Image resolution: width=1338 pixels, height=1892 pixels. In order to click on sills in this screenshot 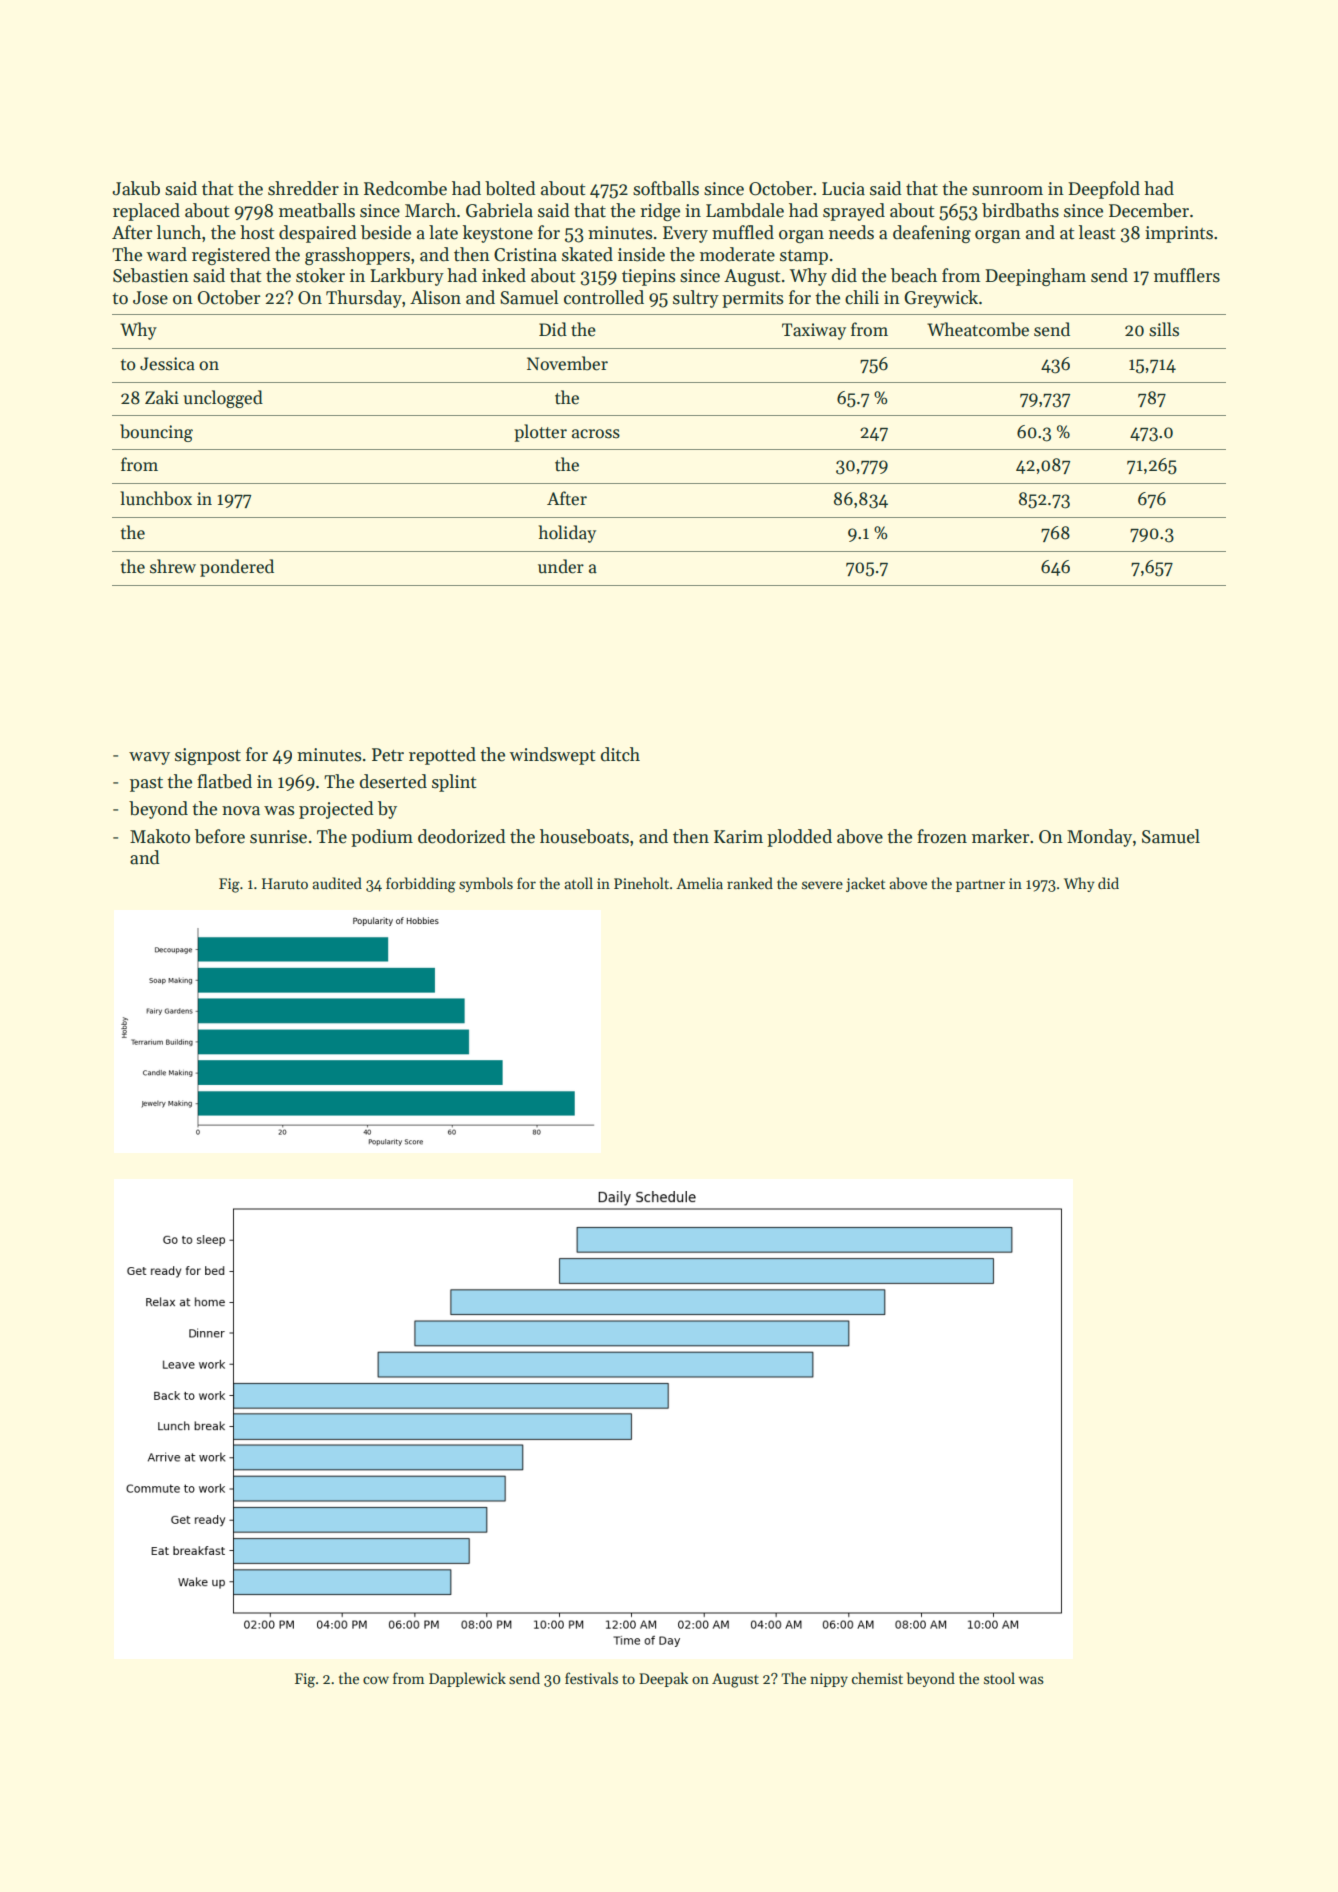, I will do `click(1164, 329)`.
